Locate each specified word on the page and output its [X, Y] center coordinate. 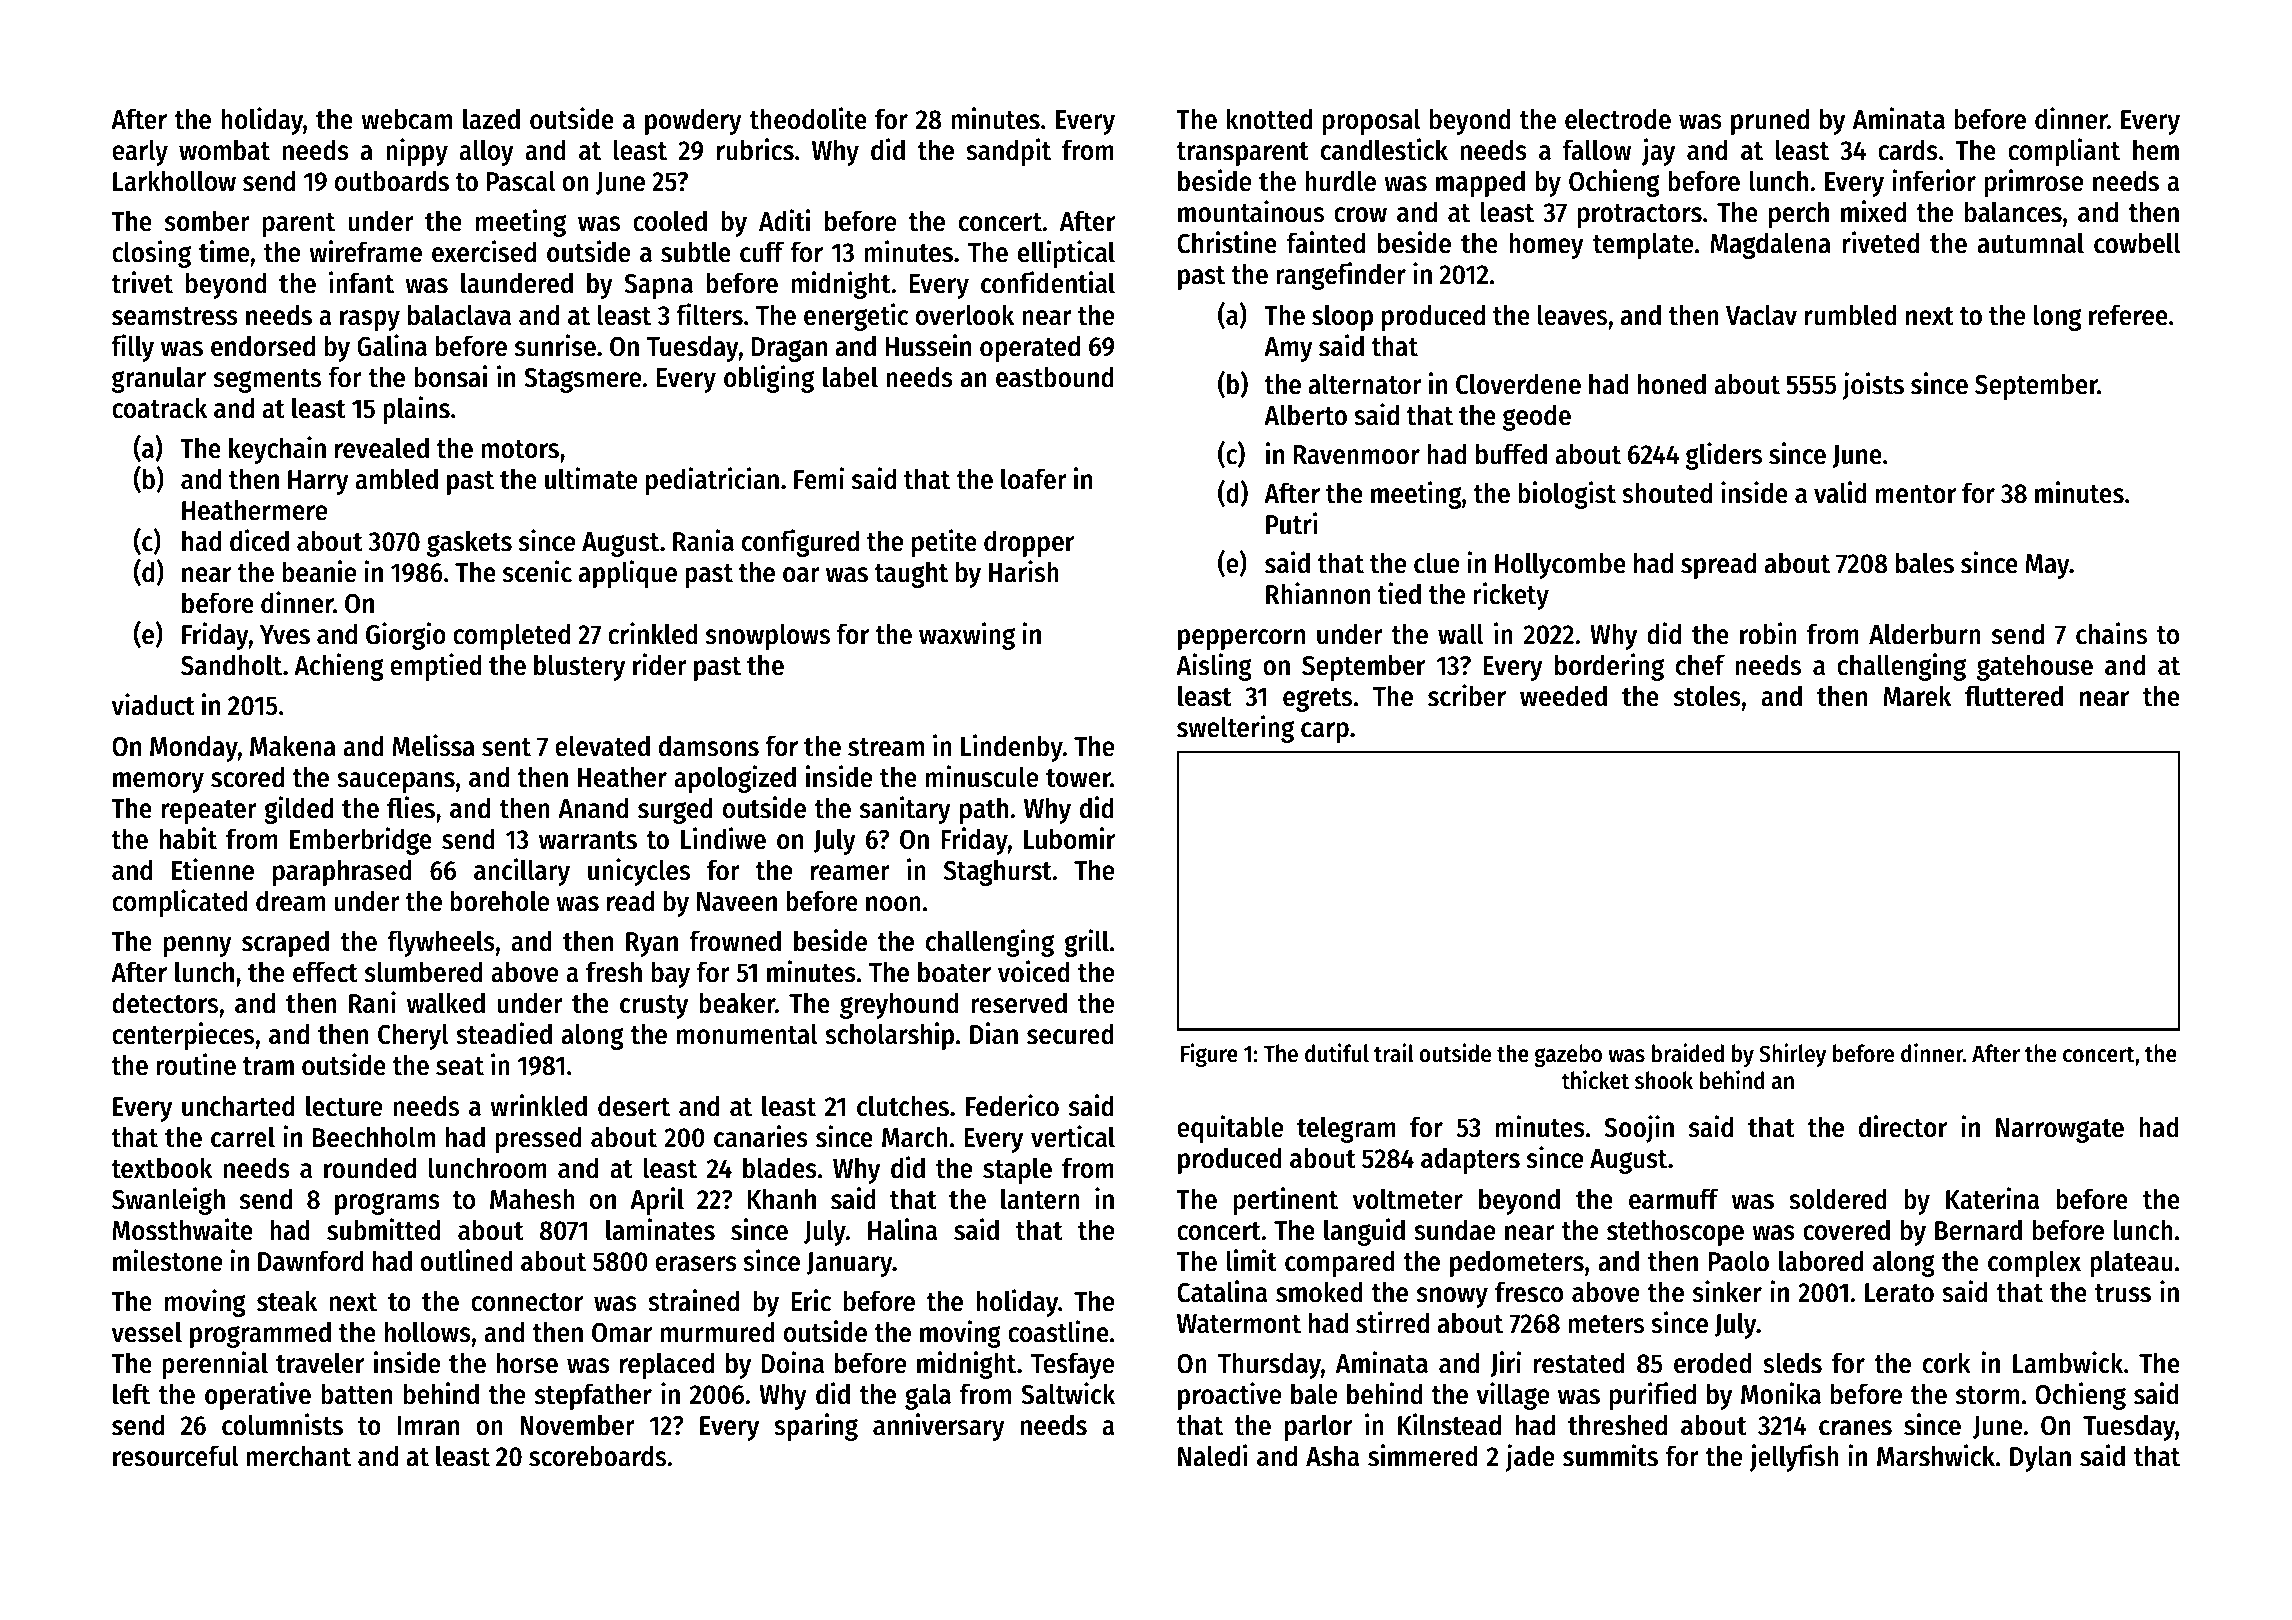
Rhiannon [1318, 593]
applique [628, 574]
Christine [1227, 242]
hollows [428, 1332]
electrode [1618, 119]
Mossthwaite [182, 1229]
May [2047, 566]
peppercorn [1241, 639]
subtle [696, 252]
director [1903, 1126]
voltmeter [1408, 1199]
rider [660, 664]
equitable [1230, 1129]
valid [1840, 492]
